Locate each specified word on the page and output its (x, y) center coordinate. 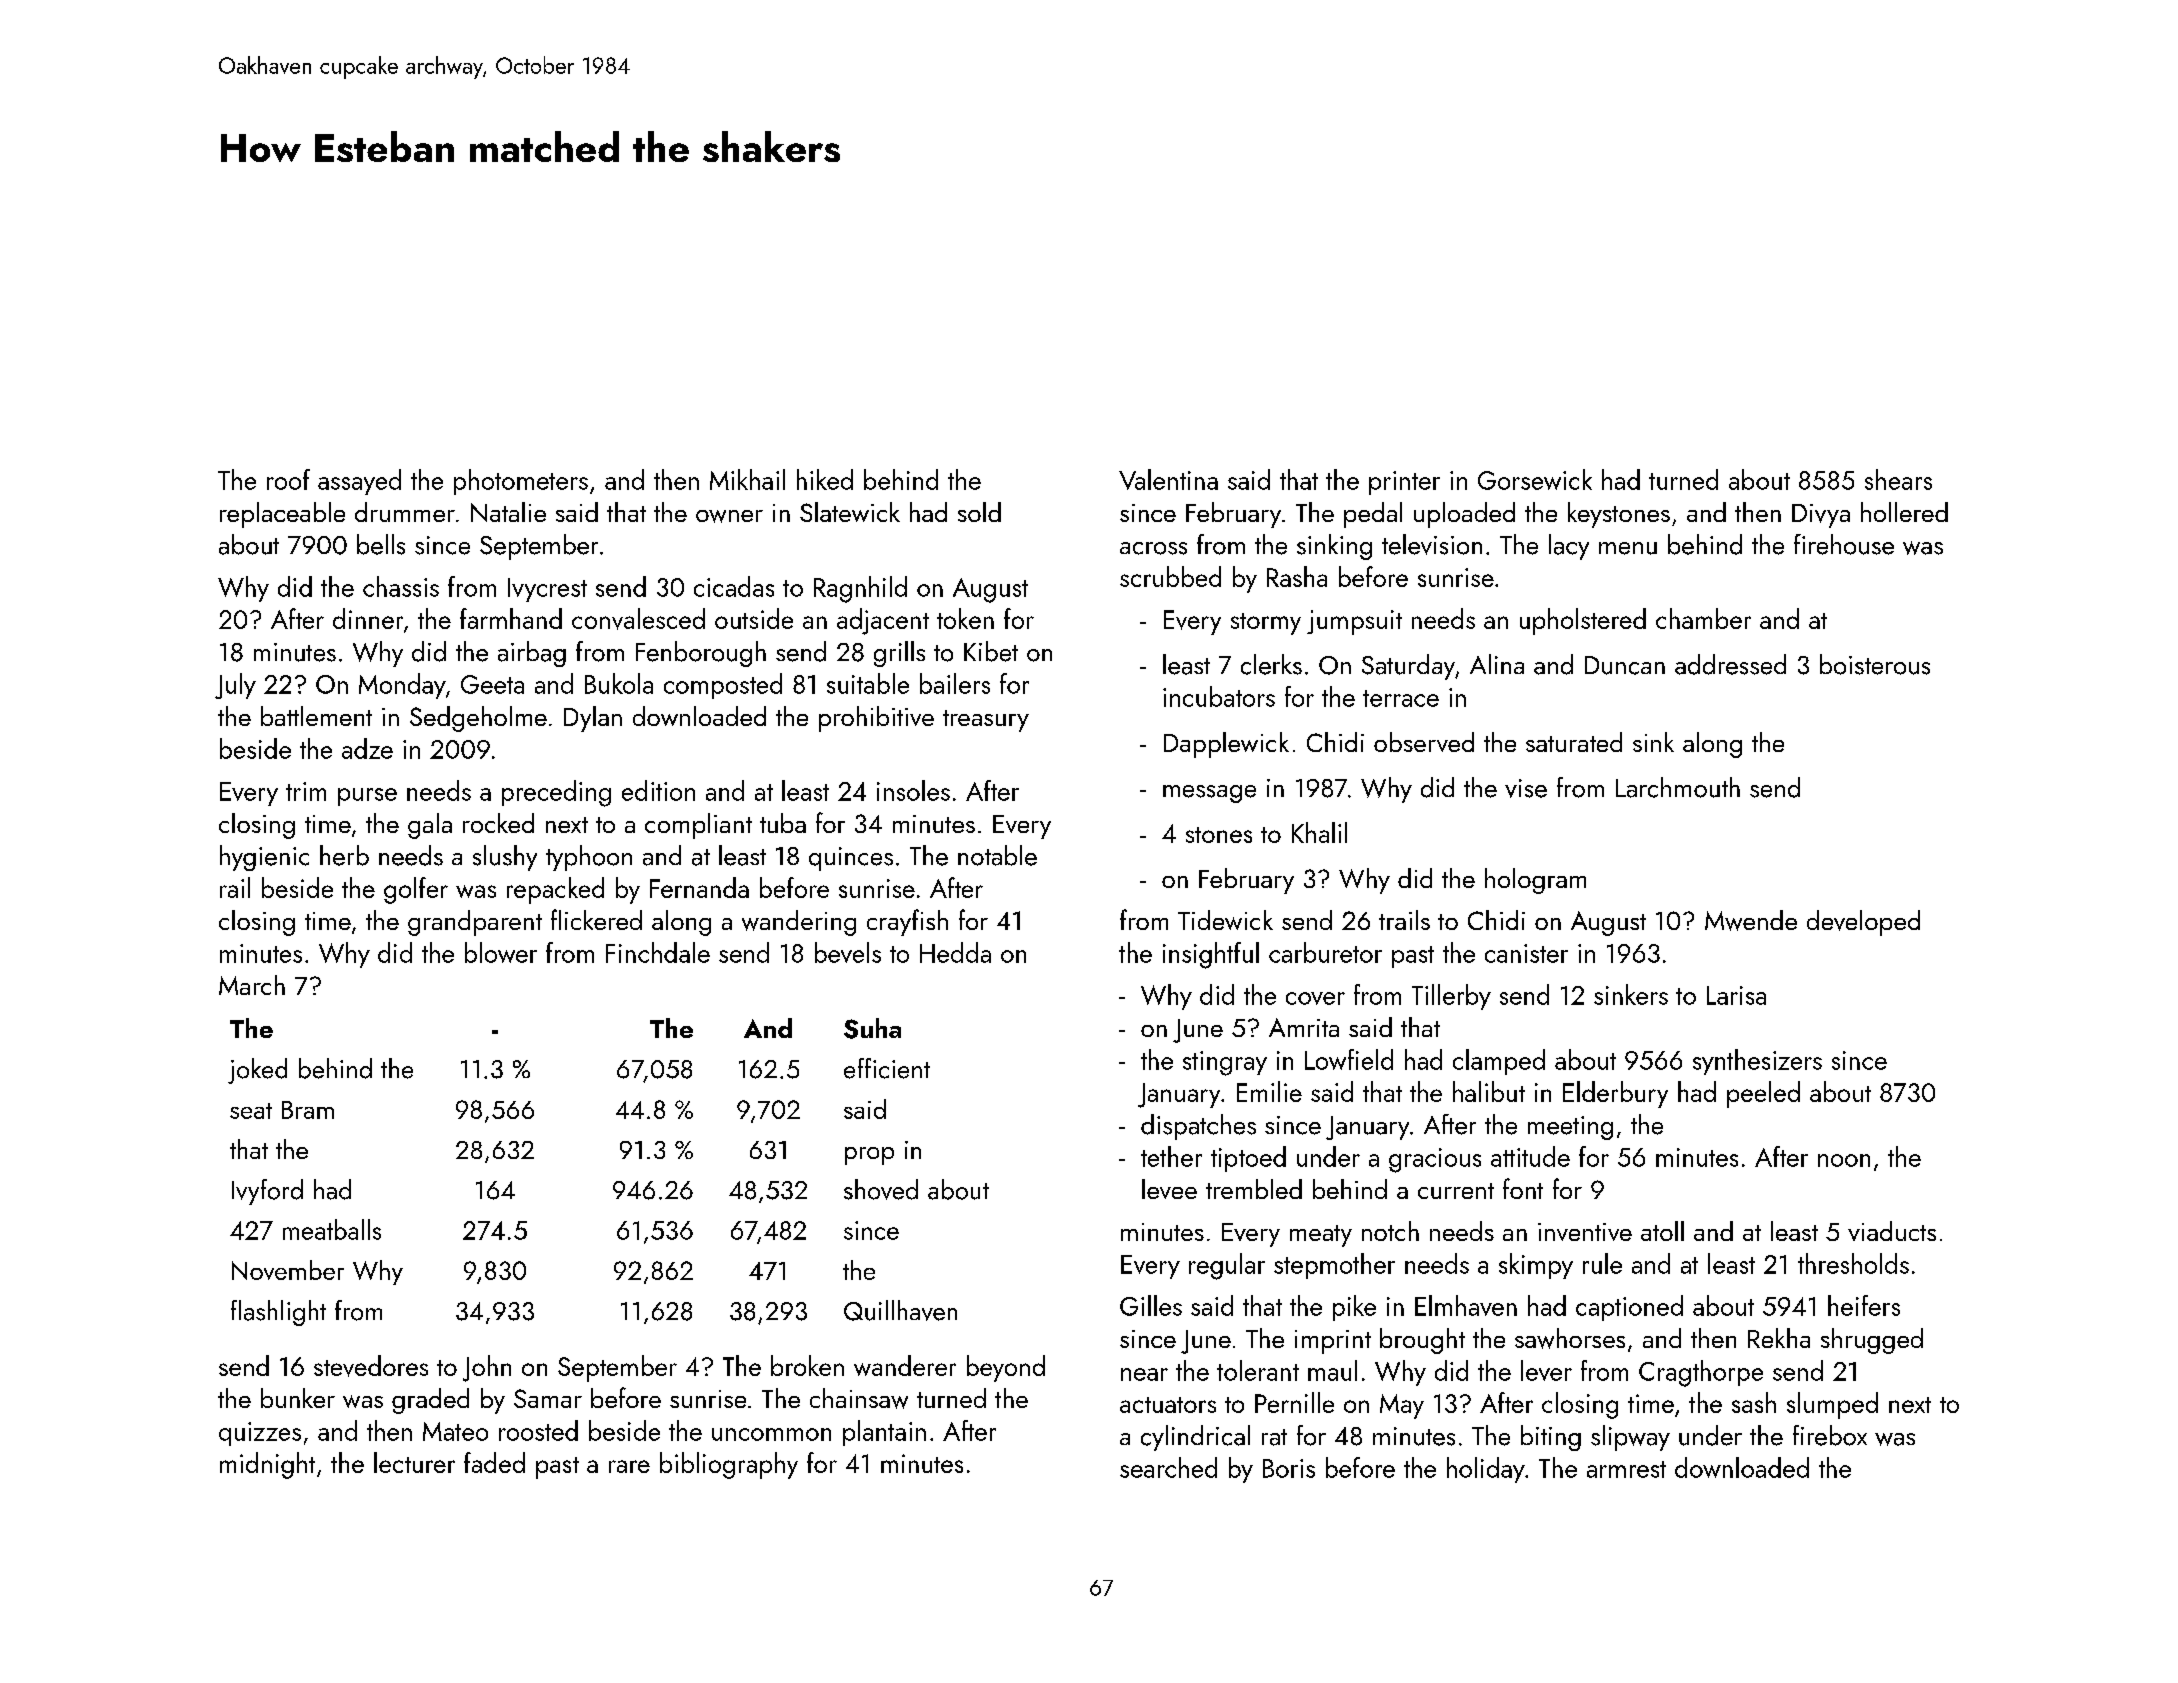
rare (629, 1466)
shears (1898, 479)
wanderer (905, 1365)
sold (979, 512)
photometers (521, 482)
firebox (1830, 1435)
